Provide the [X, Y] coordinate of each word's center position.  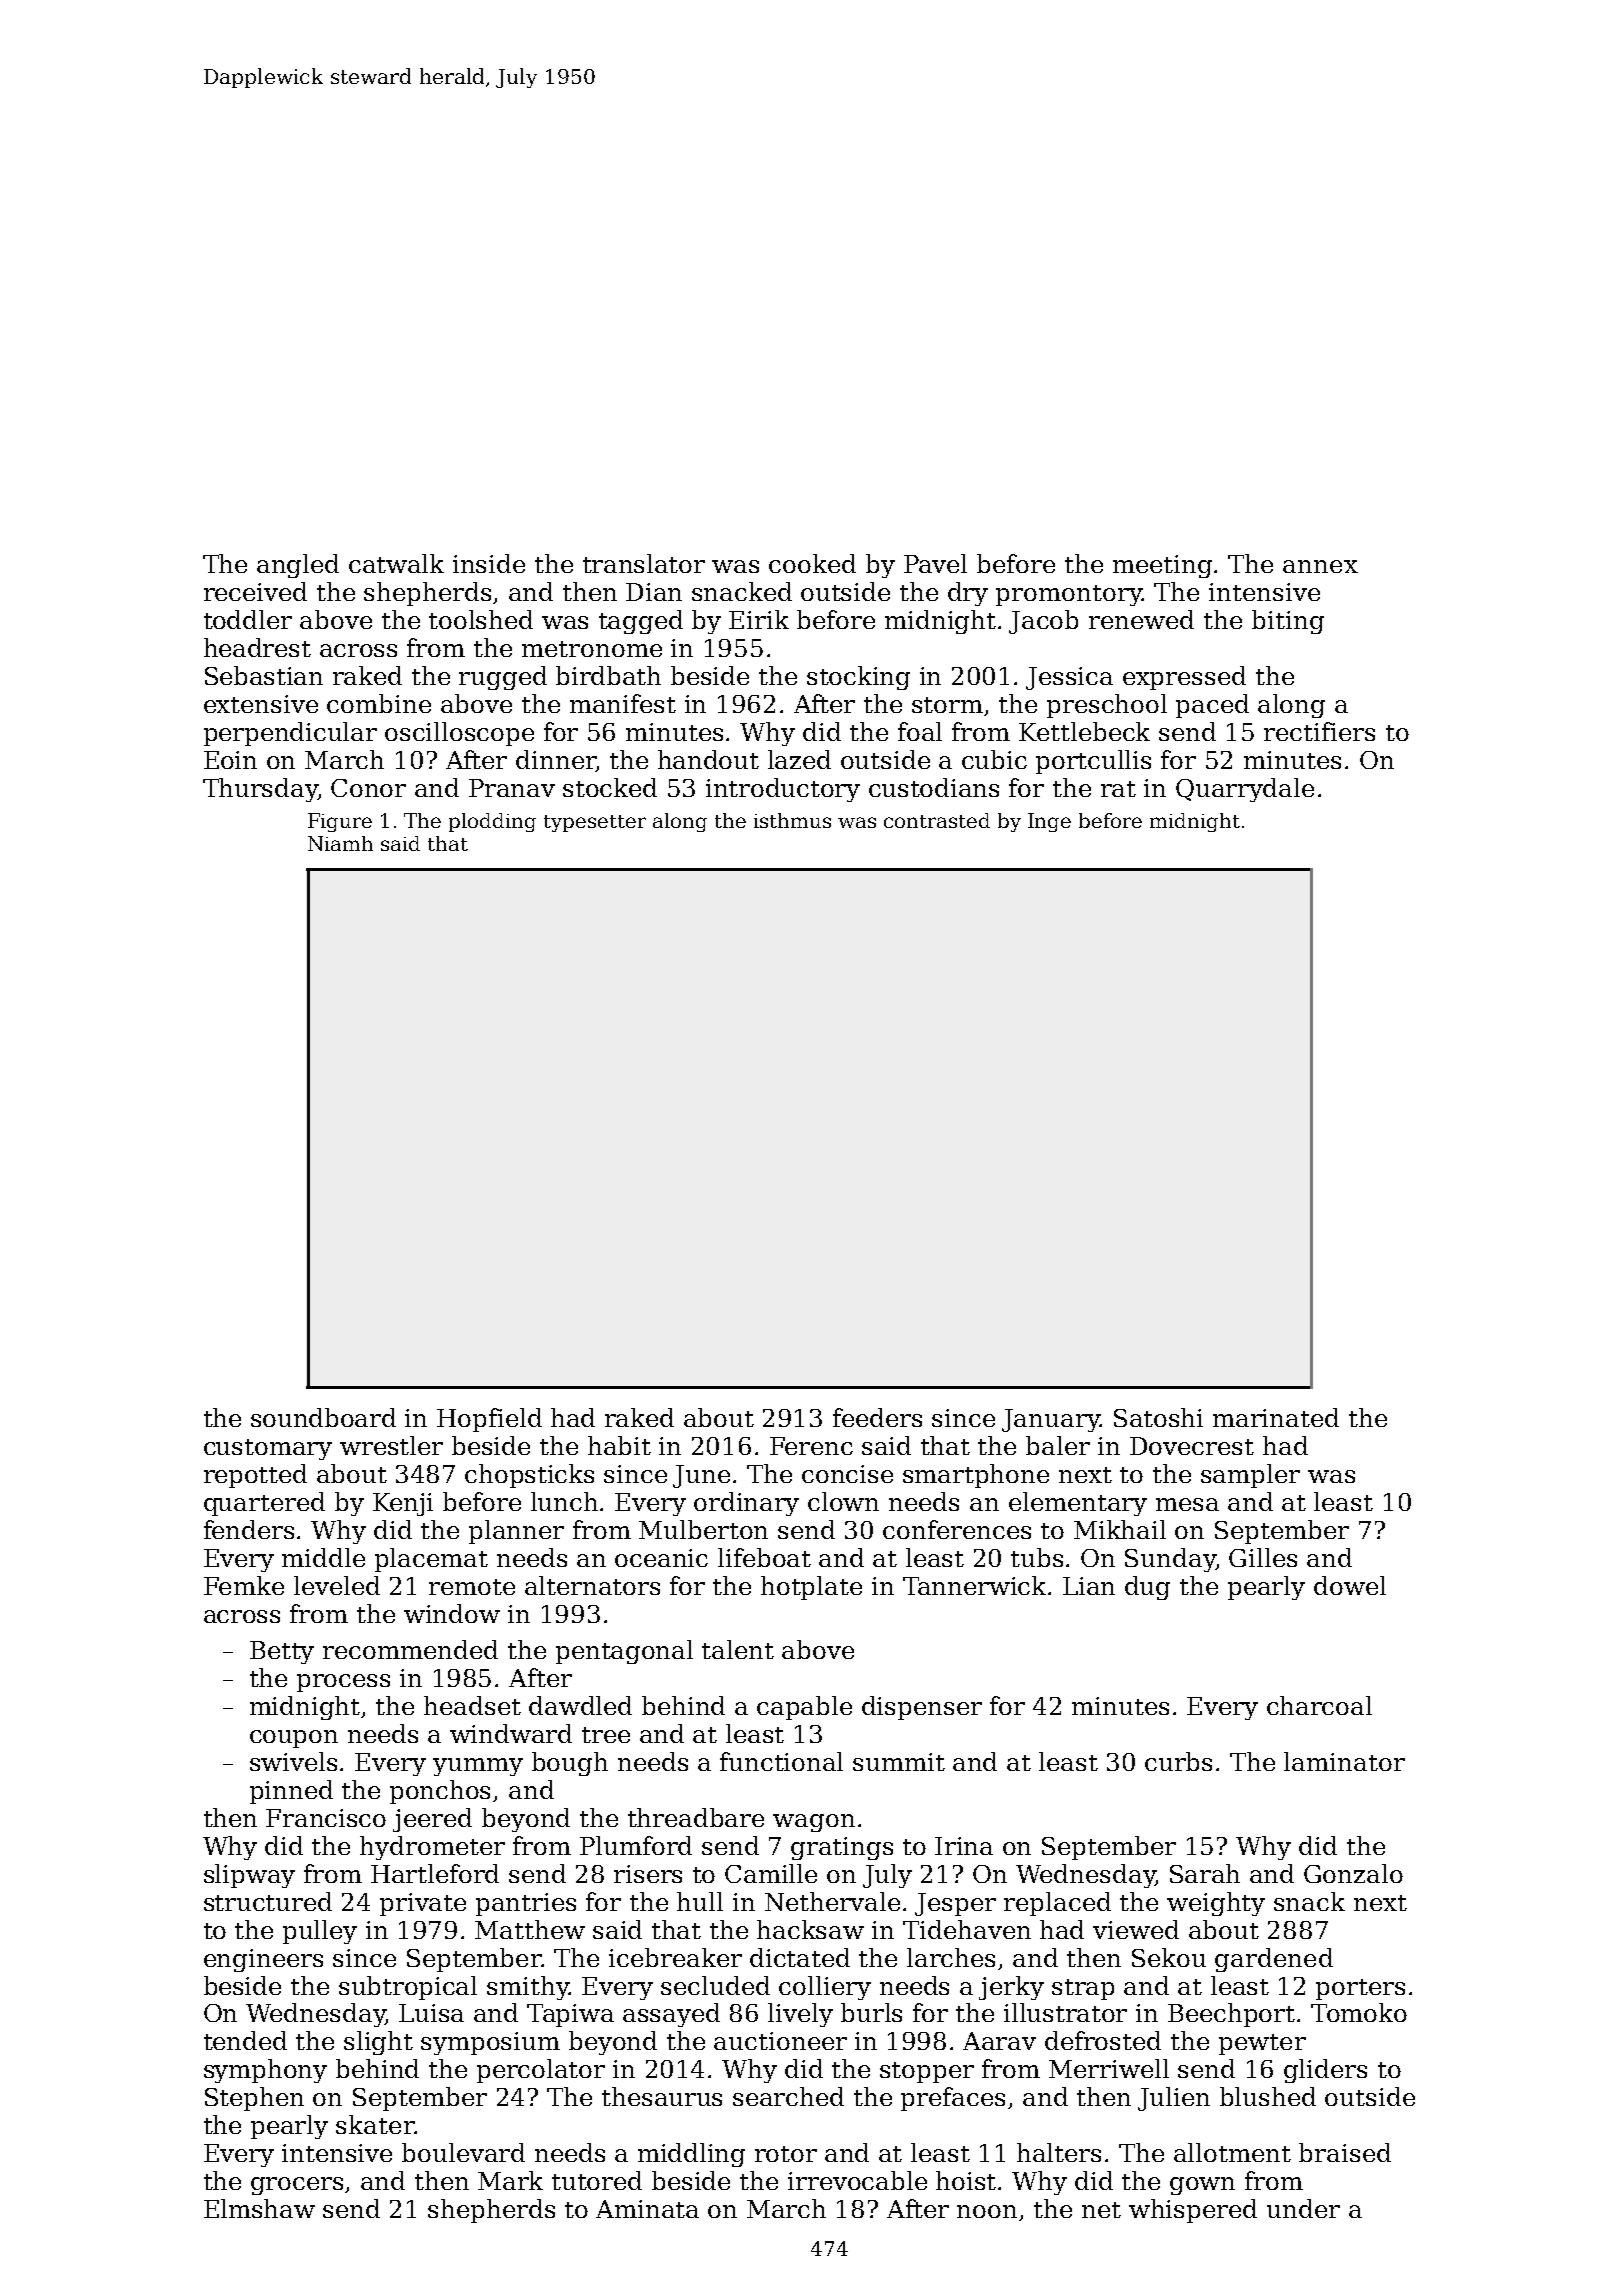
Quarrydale [1245, 790]
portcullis [1093, 762]
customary [268, 1449]
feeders [877, 1417]
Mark [510, 2180]
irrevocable [857, 2180]
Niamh [340, 843]
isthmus [792, 820]
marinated [1276, 1417]
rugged [503, 678]
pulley [320, 1932]
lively [800, 2015]
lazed [799, 759]
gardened [1274, 1960]
